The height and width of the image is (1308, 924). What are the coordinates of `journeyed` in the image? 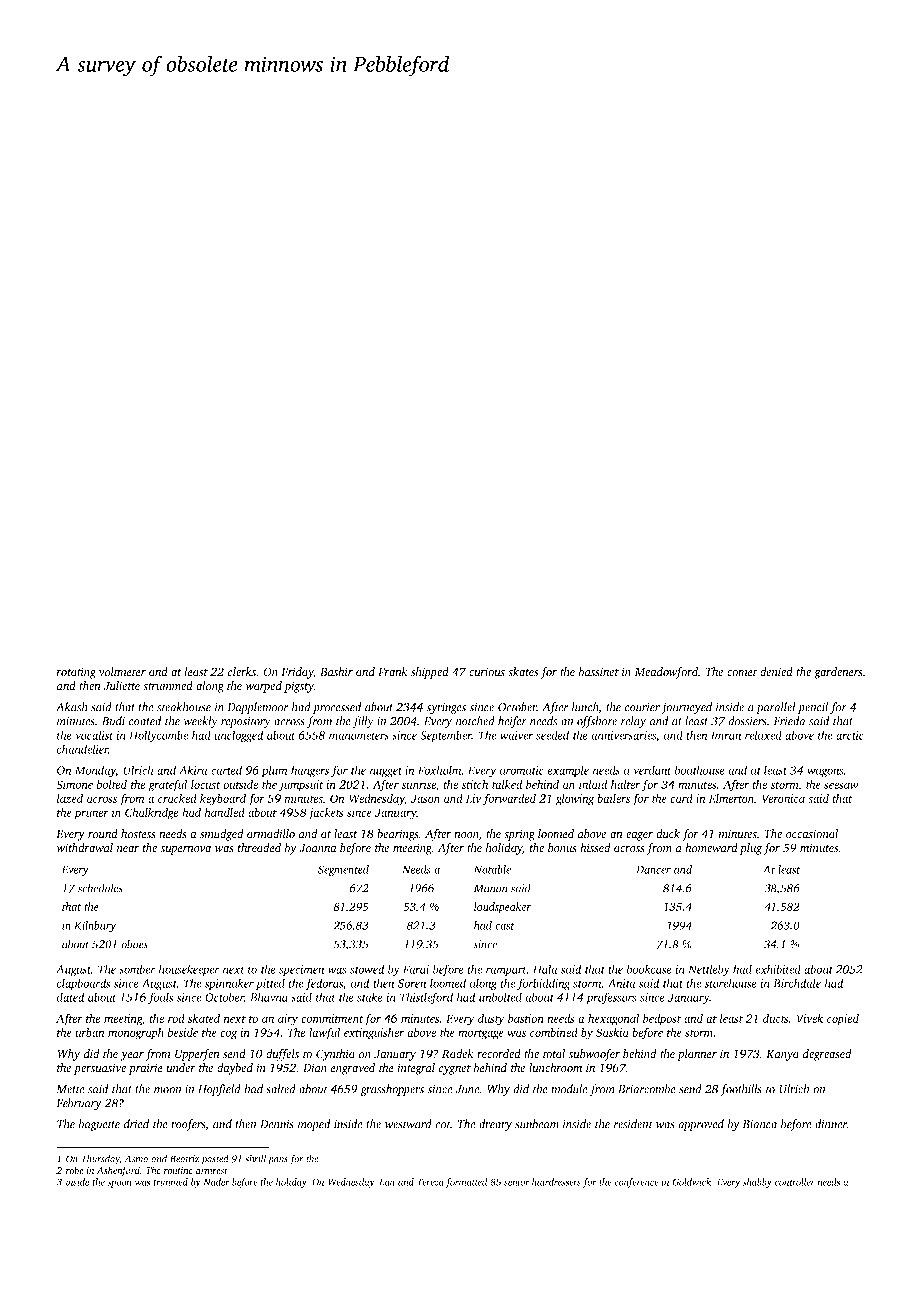 It's located at (686, 708).
